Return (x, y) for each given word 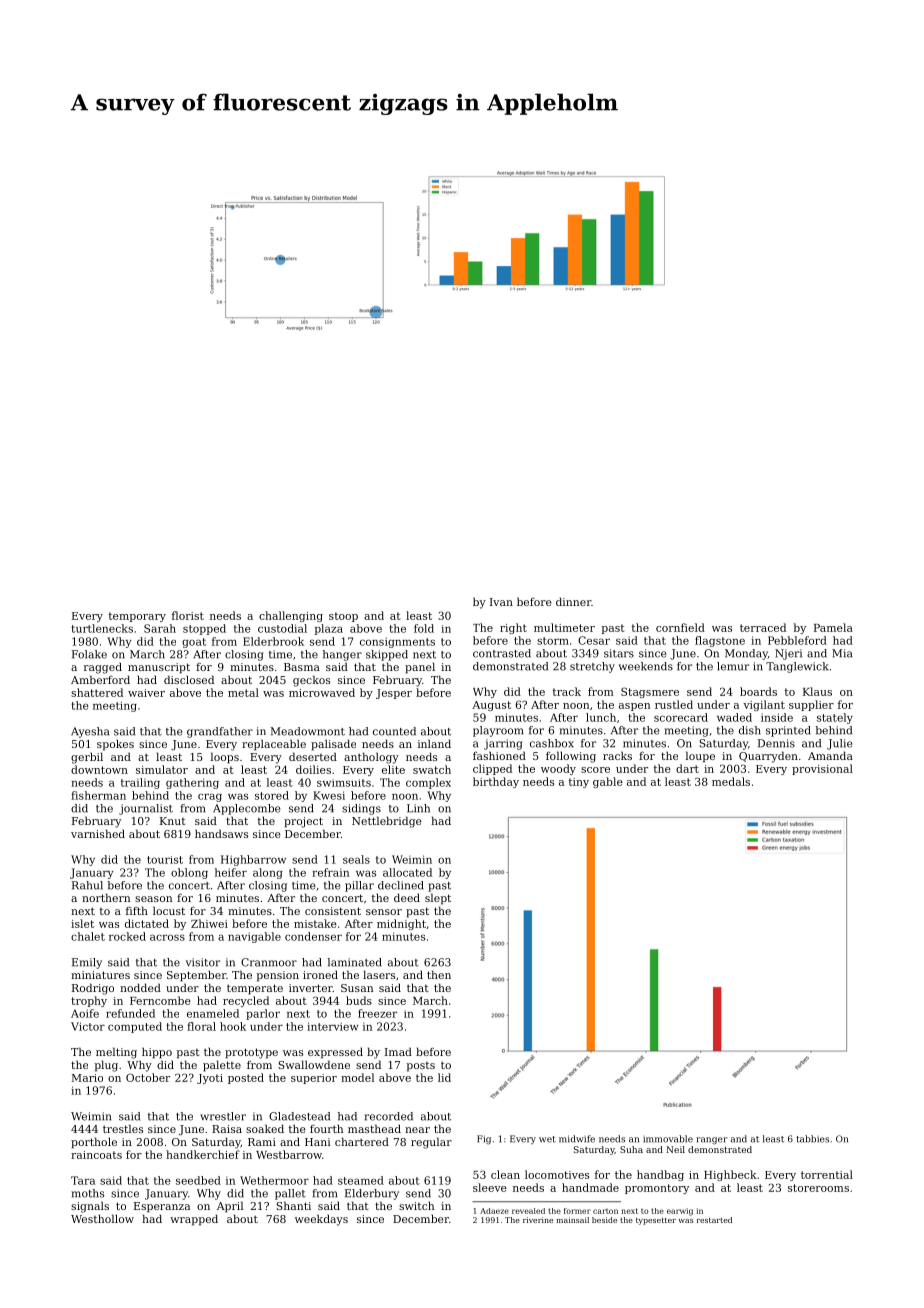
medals (731, 781)
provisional (822, 769)
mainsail (572, 1220)
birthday (496, 782)
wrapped (194, 1220)
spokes (115, 745)
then (439, 974)
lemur (733, 666)
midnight (401, 924)
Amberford (100, 679)
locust (169, 910)
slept (438, 899)
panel (420, 668)
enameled (213, 1013)
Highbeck (730, 1175)
